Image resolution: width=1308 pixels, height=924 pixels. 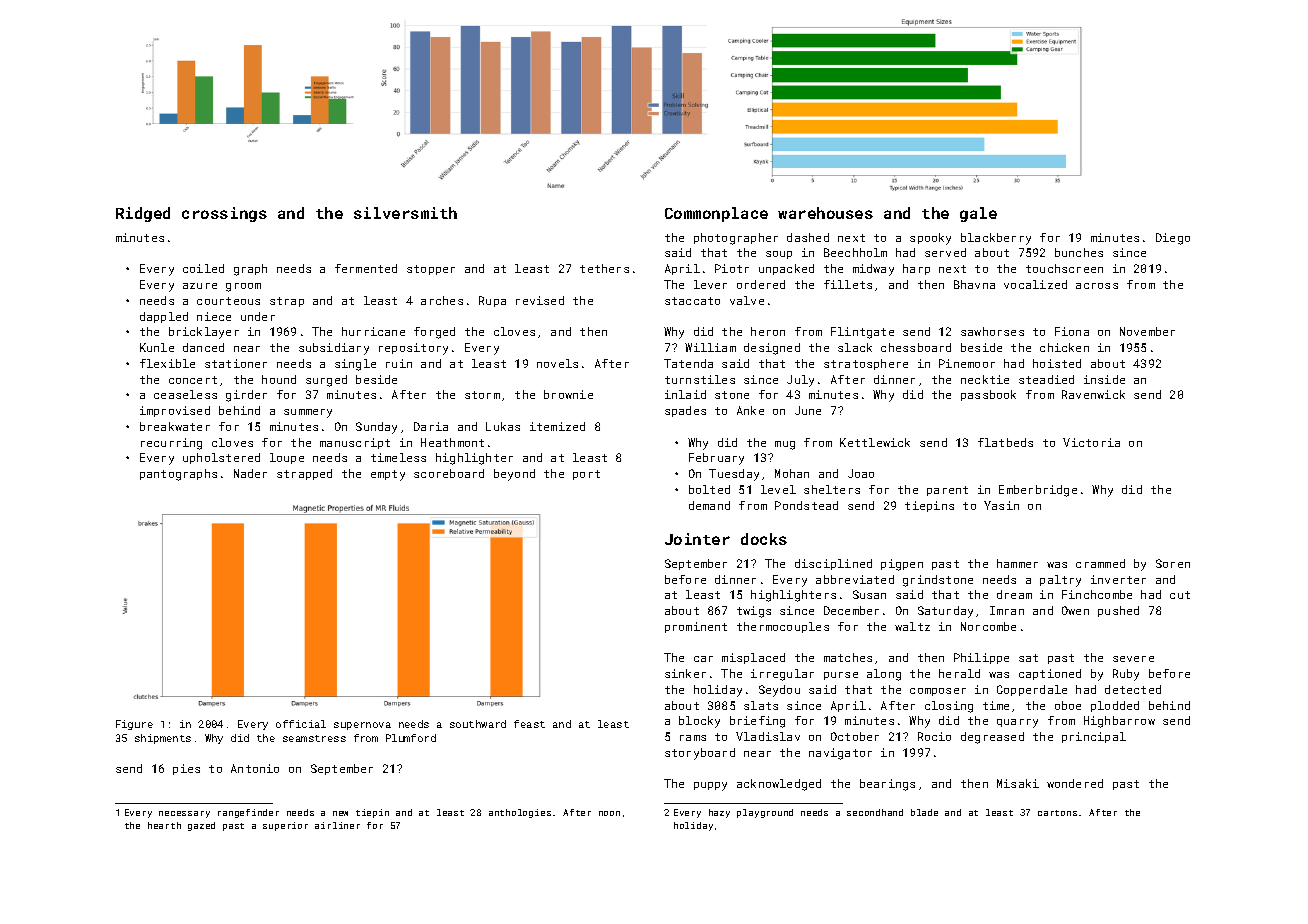 I want to click on noon, so click(x=609, y=813).
